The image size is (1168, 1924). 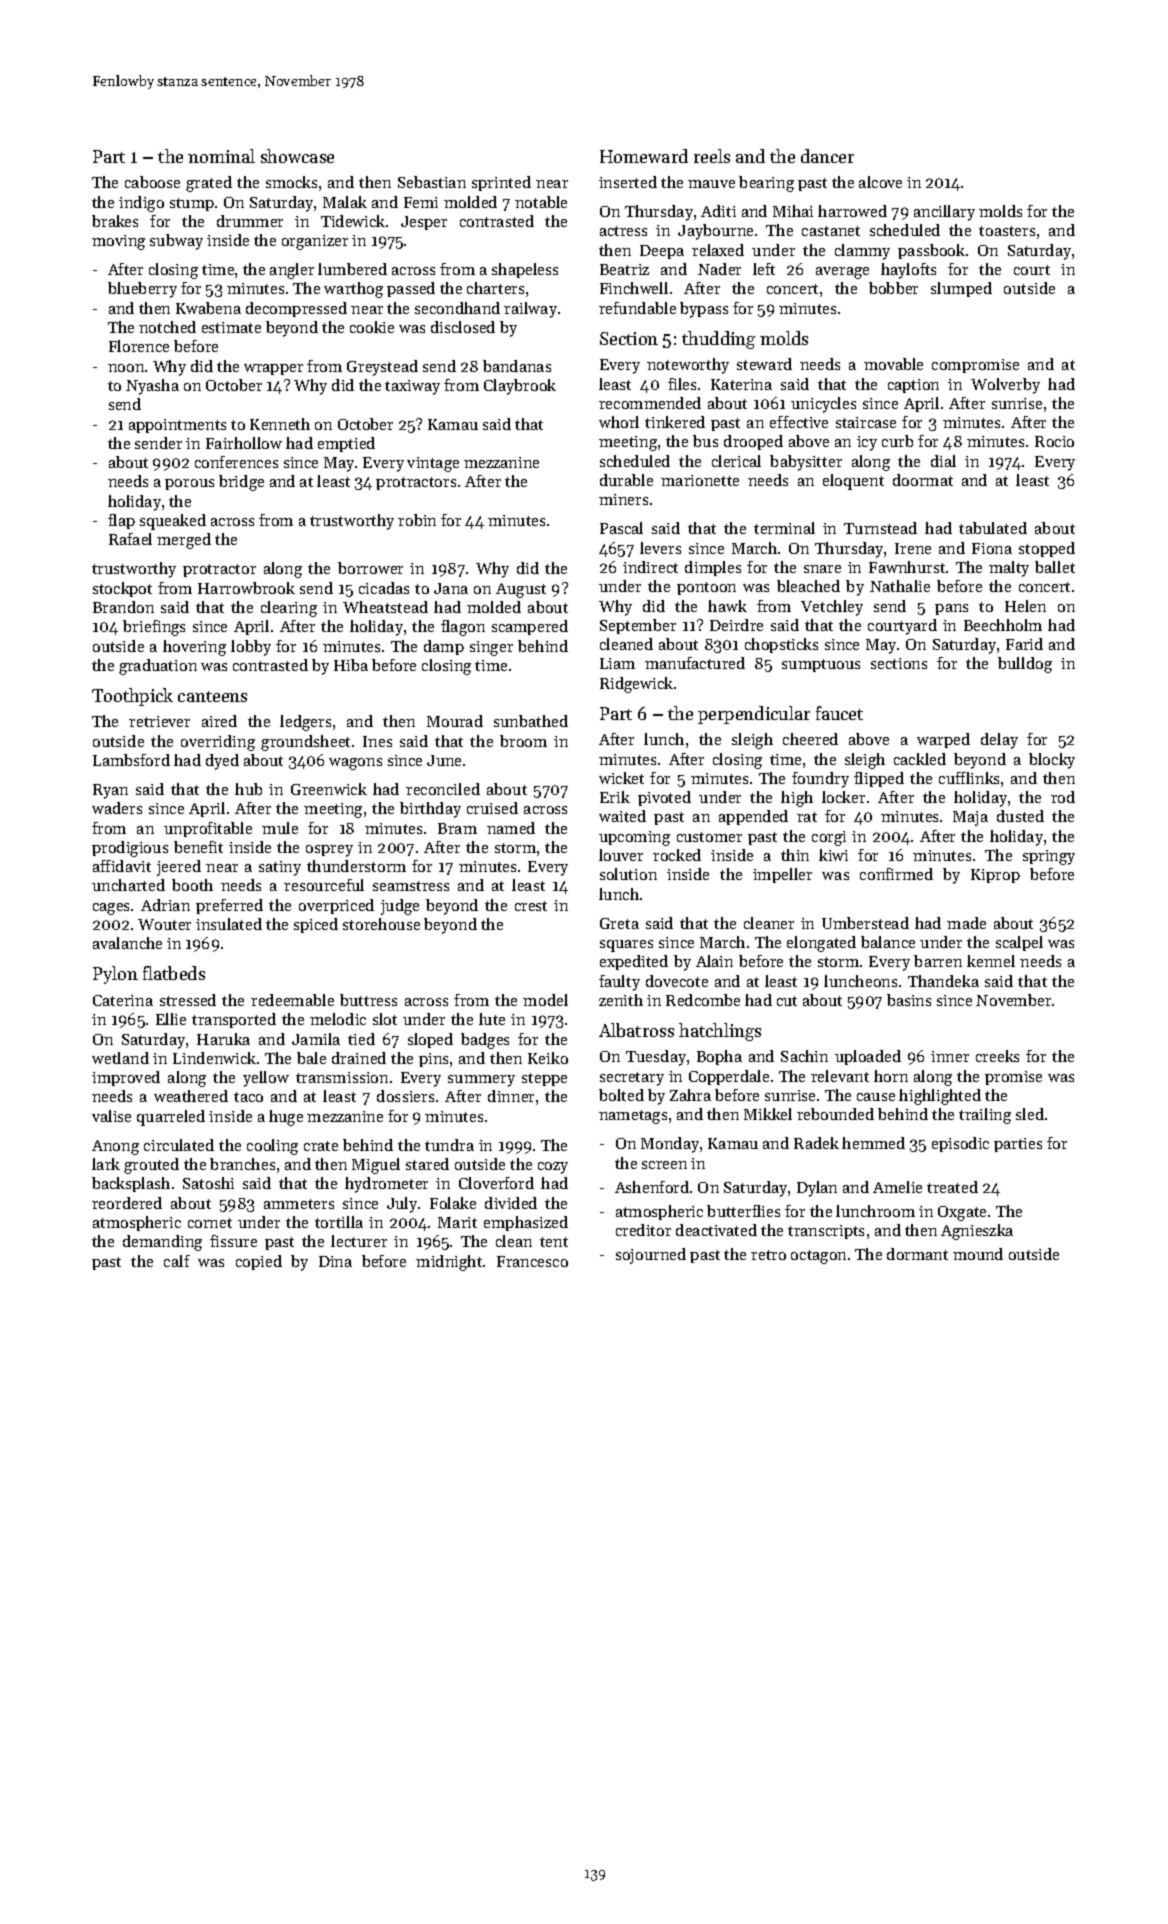 I want to click on overriding, so click(x=218, y=743).
